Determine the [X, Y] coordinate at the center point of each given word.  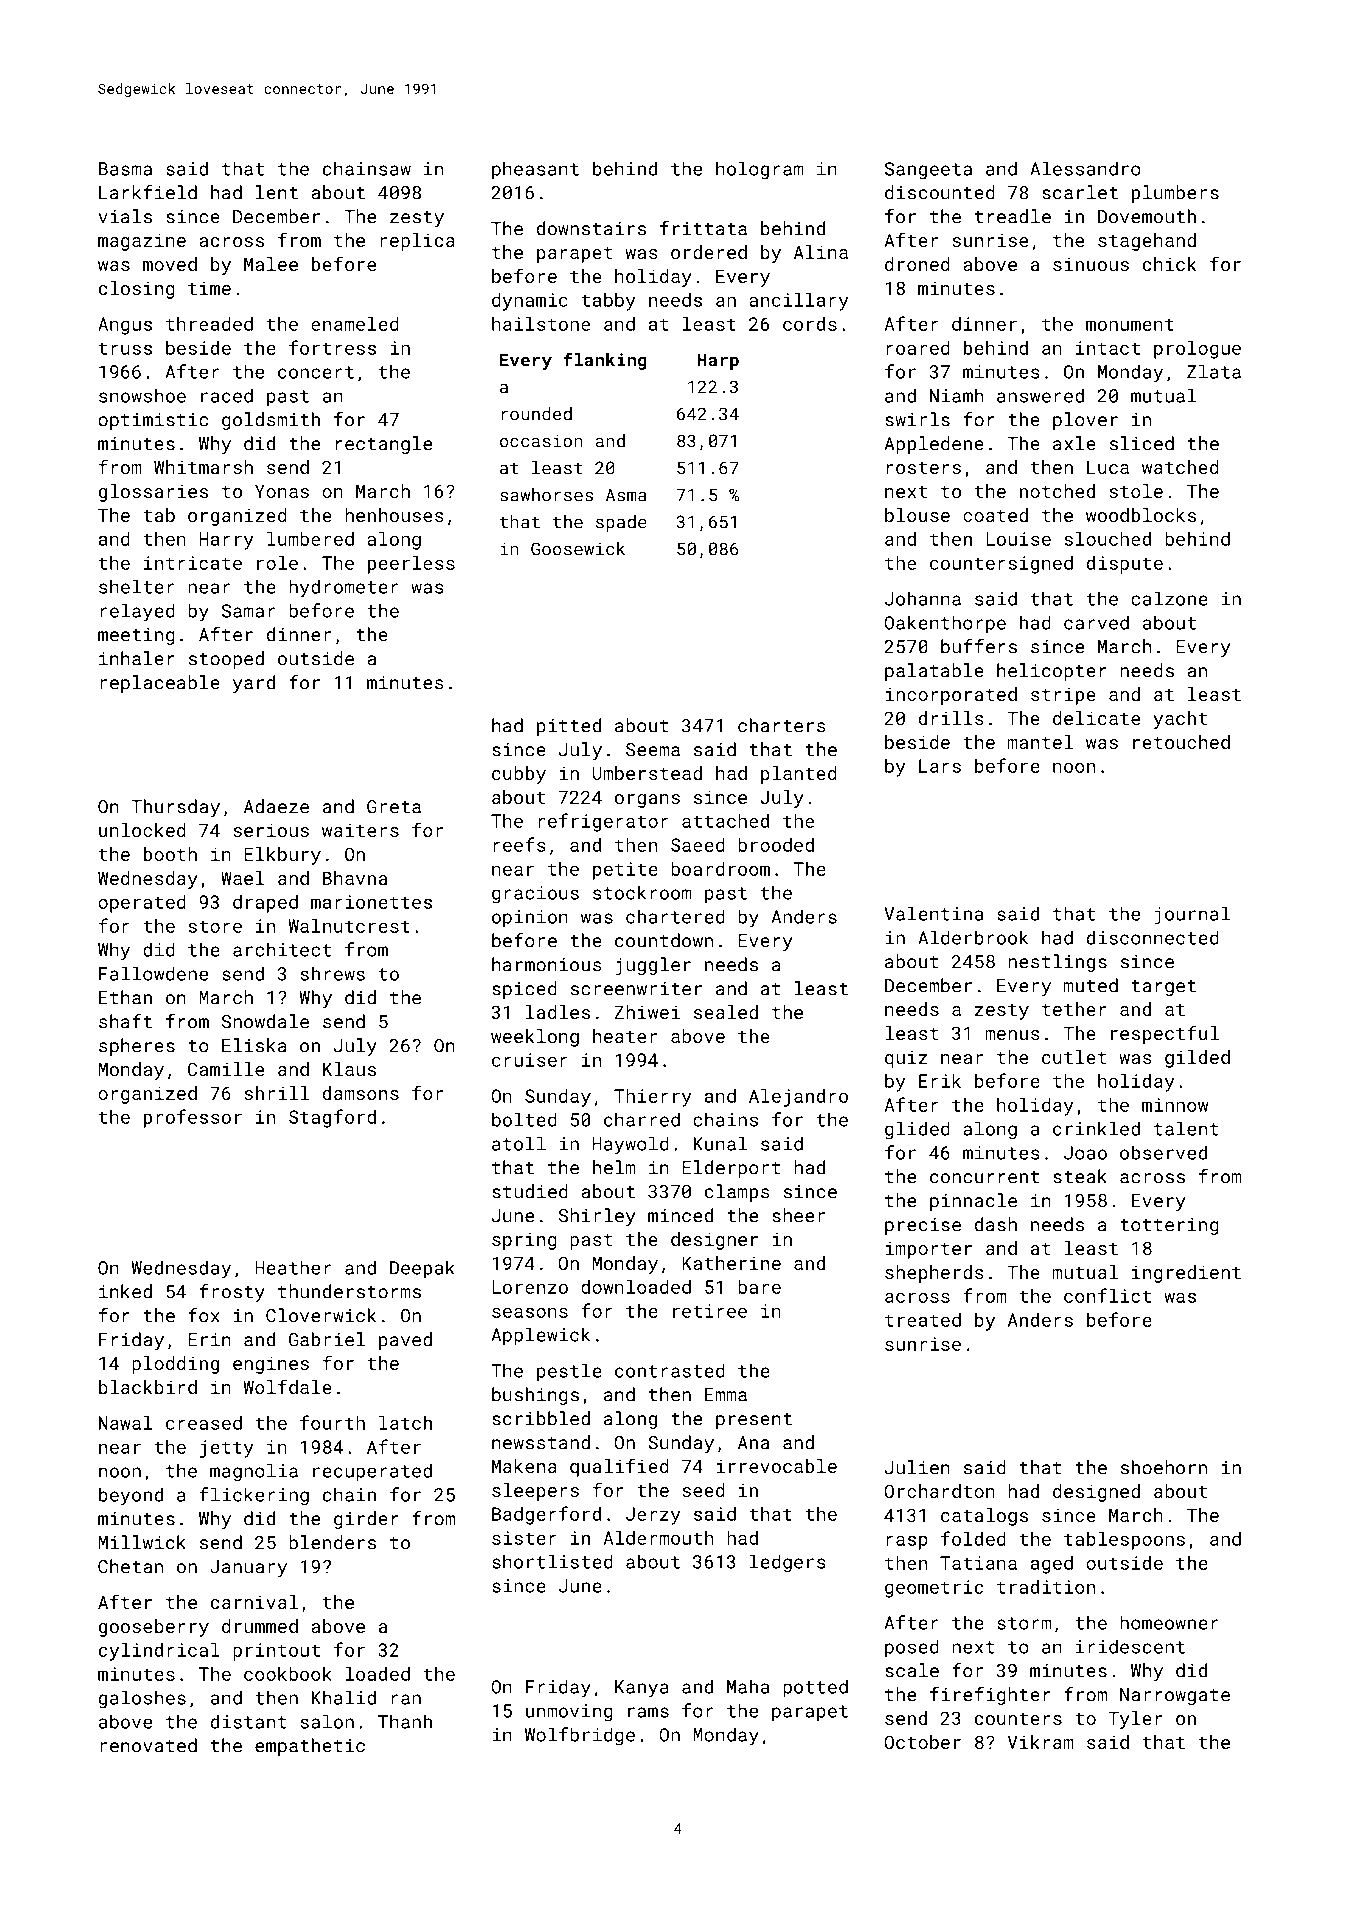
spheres [137, 1047]
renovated [148, 1745]
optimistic [153, 421]
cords [810, 324]
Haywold [631, 1145]
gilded [1197, 1059]
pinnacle [973, 1202]
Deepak [422, 1269]
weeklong [535, 1038]
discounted [940, 192]
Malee [271, 264]
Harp [718, 361]
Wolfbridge [580, 1736]
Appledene [934, 445]
